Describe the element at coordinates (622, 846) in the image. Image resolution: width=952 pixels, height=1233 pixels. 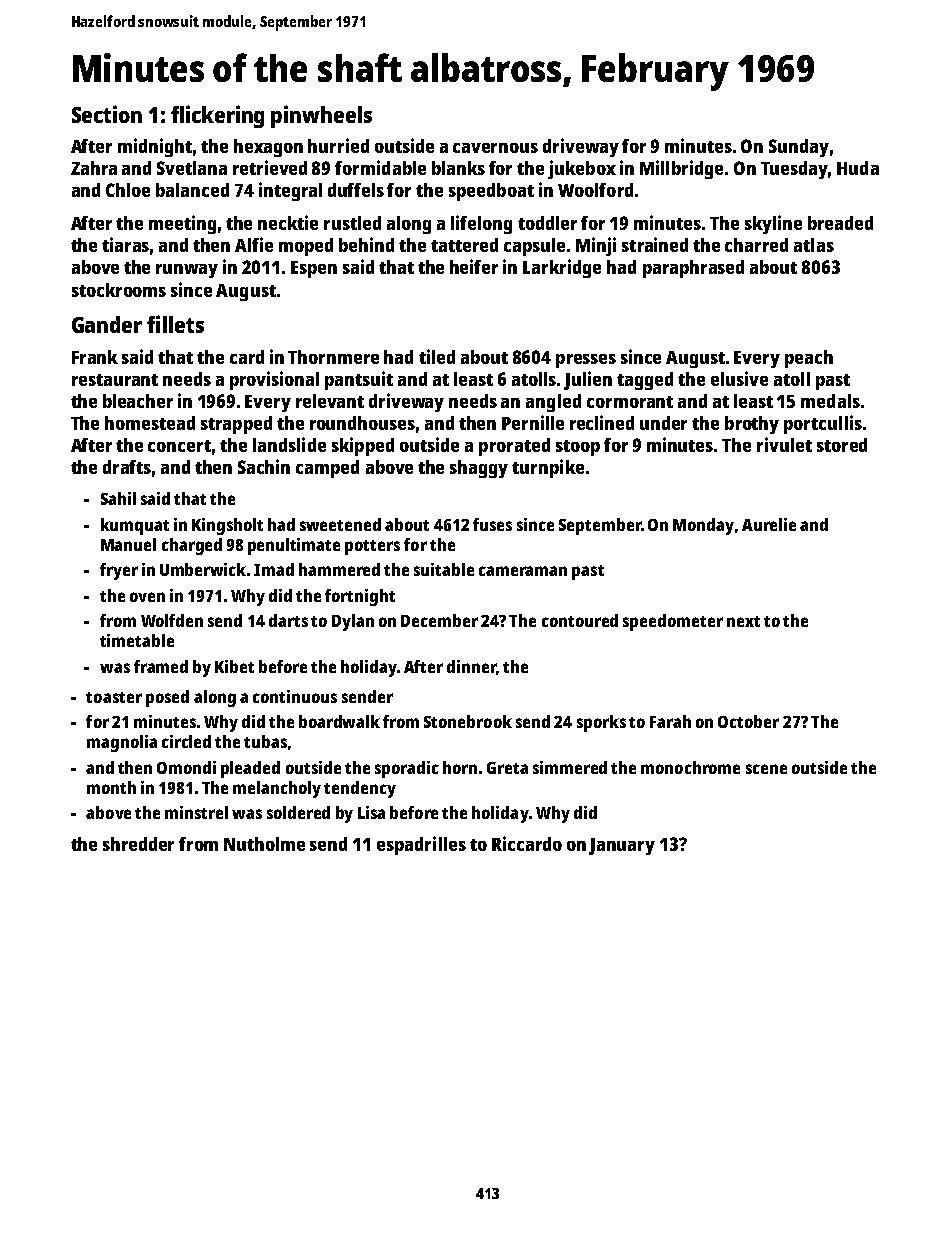
I see `January` at that location.
